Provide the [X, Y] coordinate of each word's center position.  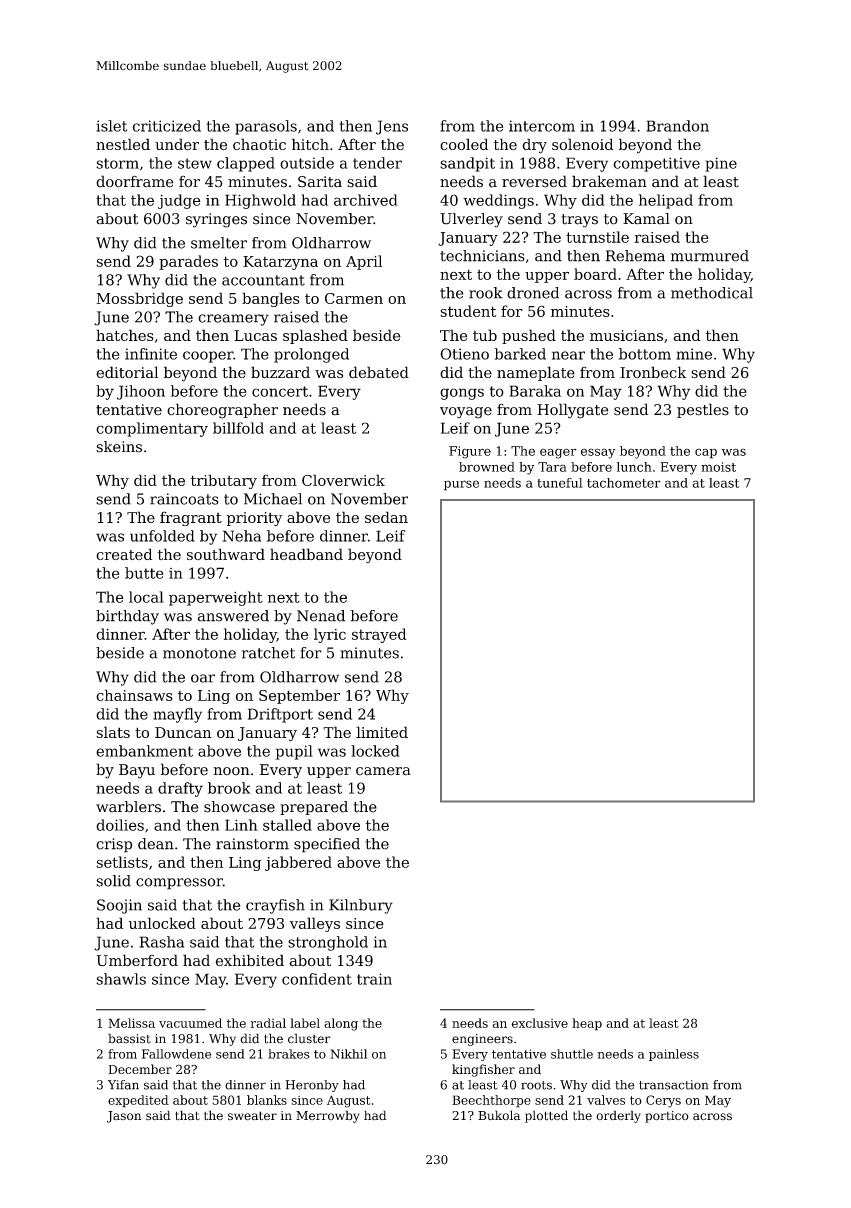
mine [694, 354]
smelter [219, 243]
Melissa [131, 1023]
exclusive [539, 1023]
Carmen [354, 298]
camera [383, 771]
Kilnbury [361, 906]
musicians [626, 335]
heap [587, 1024]
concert [280, 391]
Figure [470, 452]
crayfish [275, 906]
